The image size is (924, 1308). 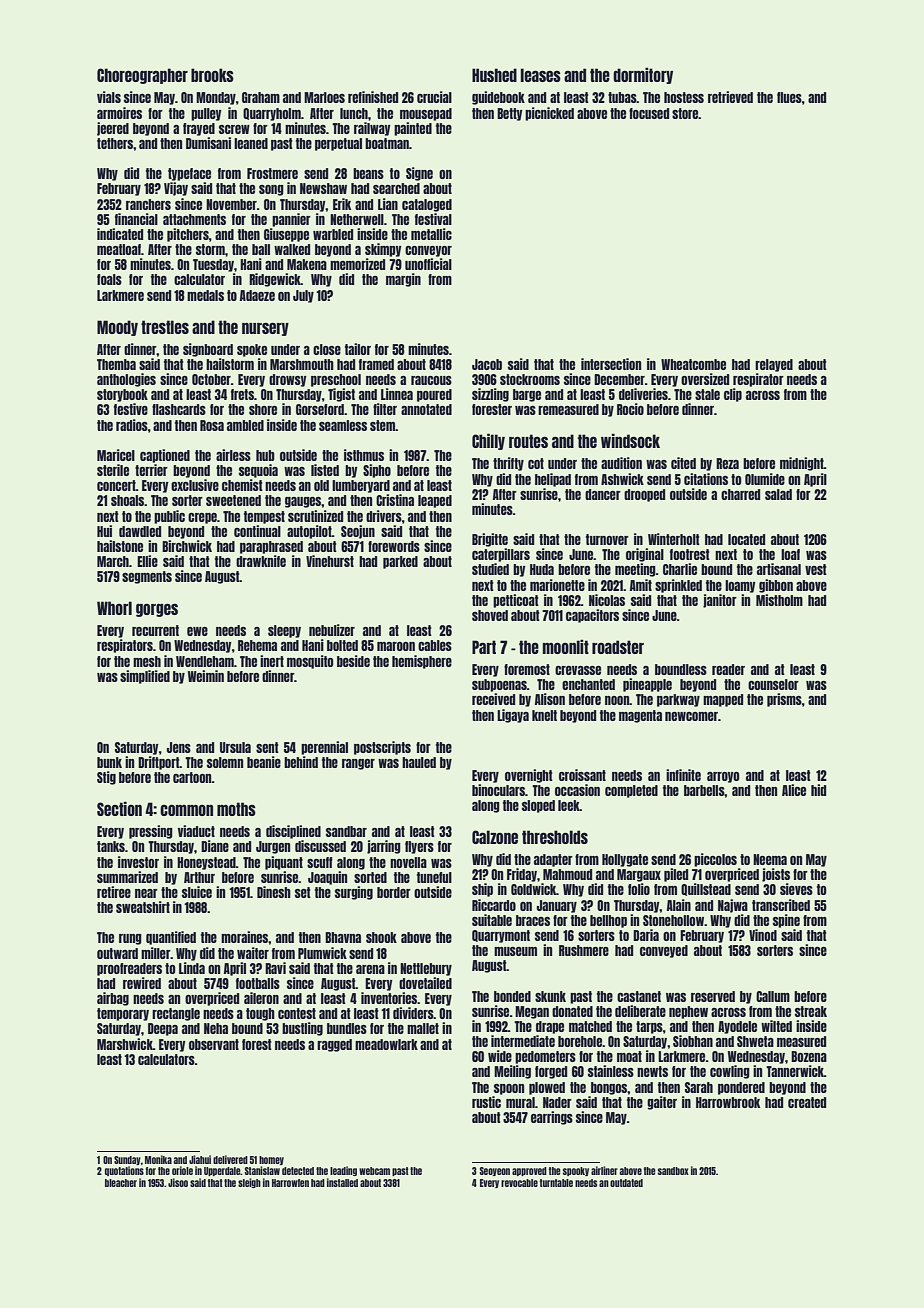 What do you see at coordinates (342, 1182) in the page?
I see `installed` at bounding box center [342, 1182].
